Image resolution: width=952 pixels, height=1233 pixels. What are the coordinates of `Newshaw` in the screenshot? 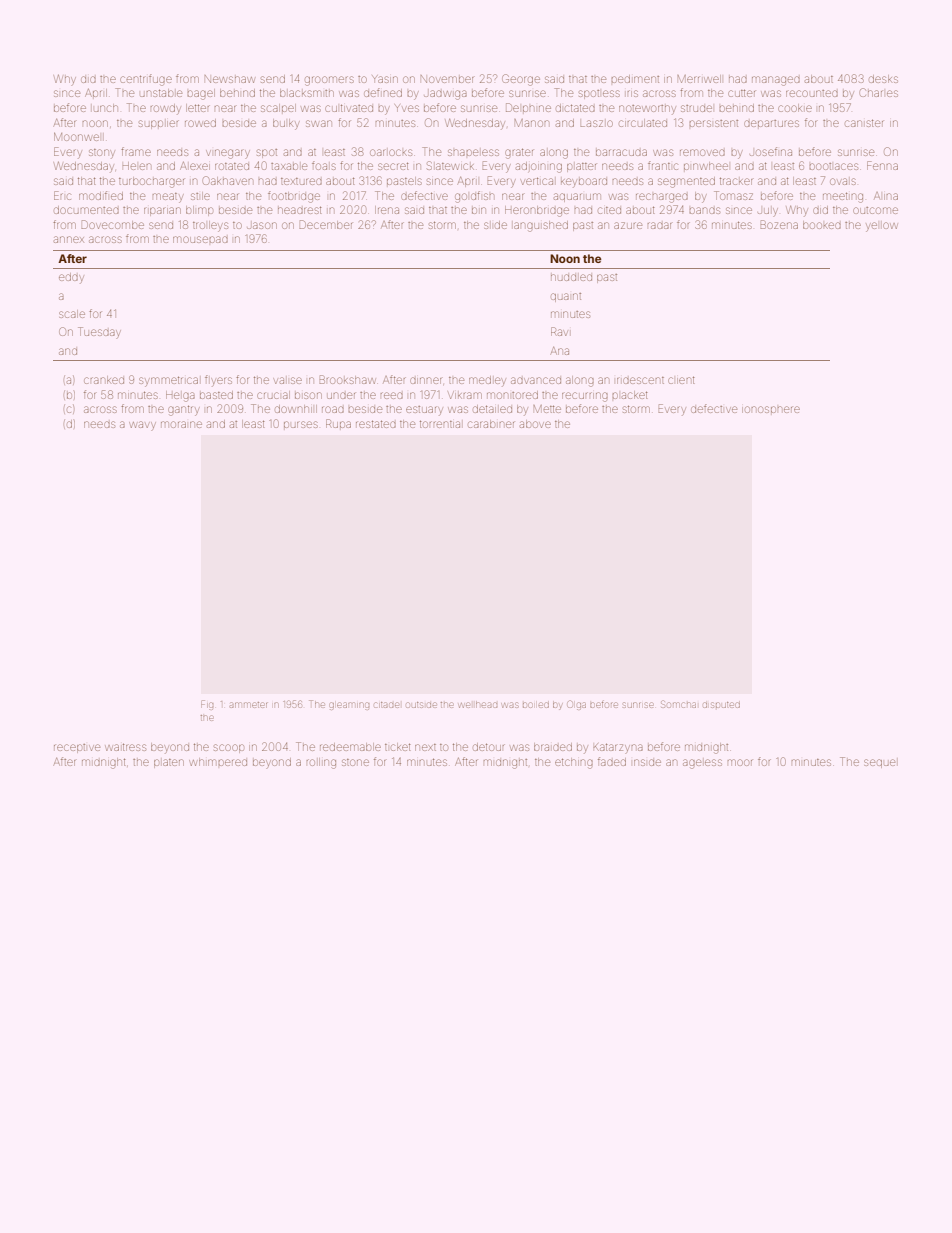 It's located at (230, 79).
